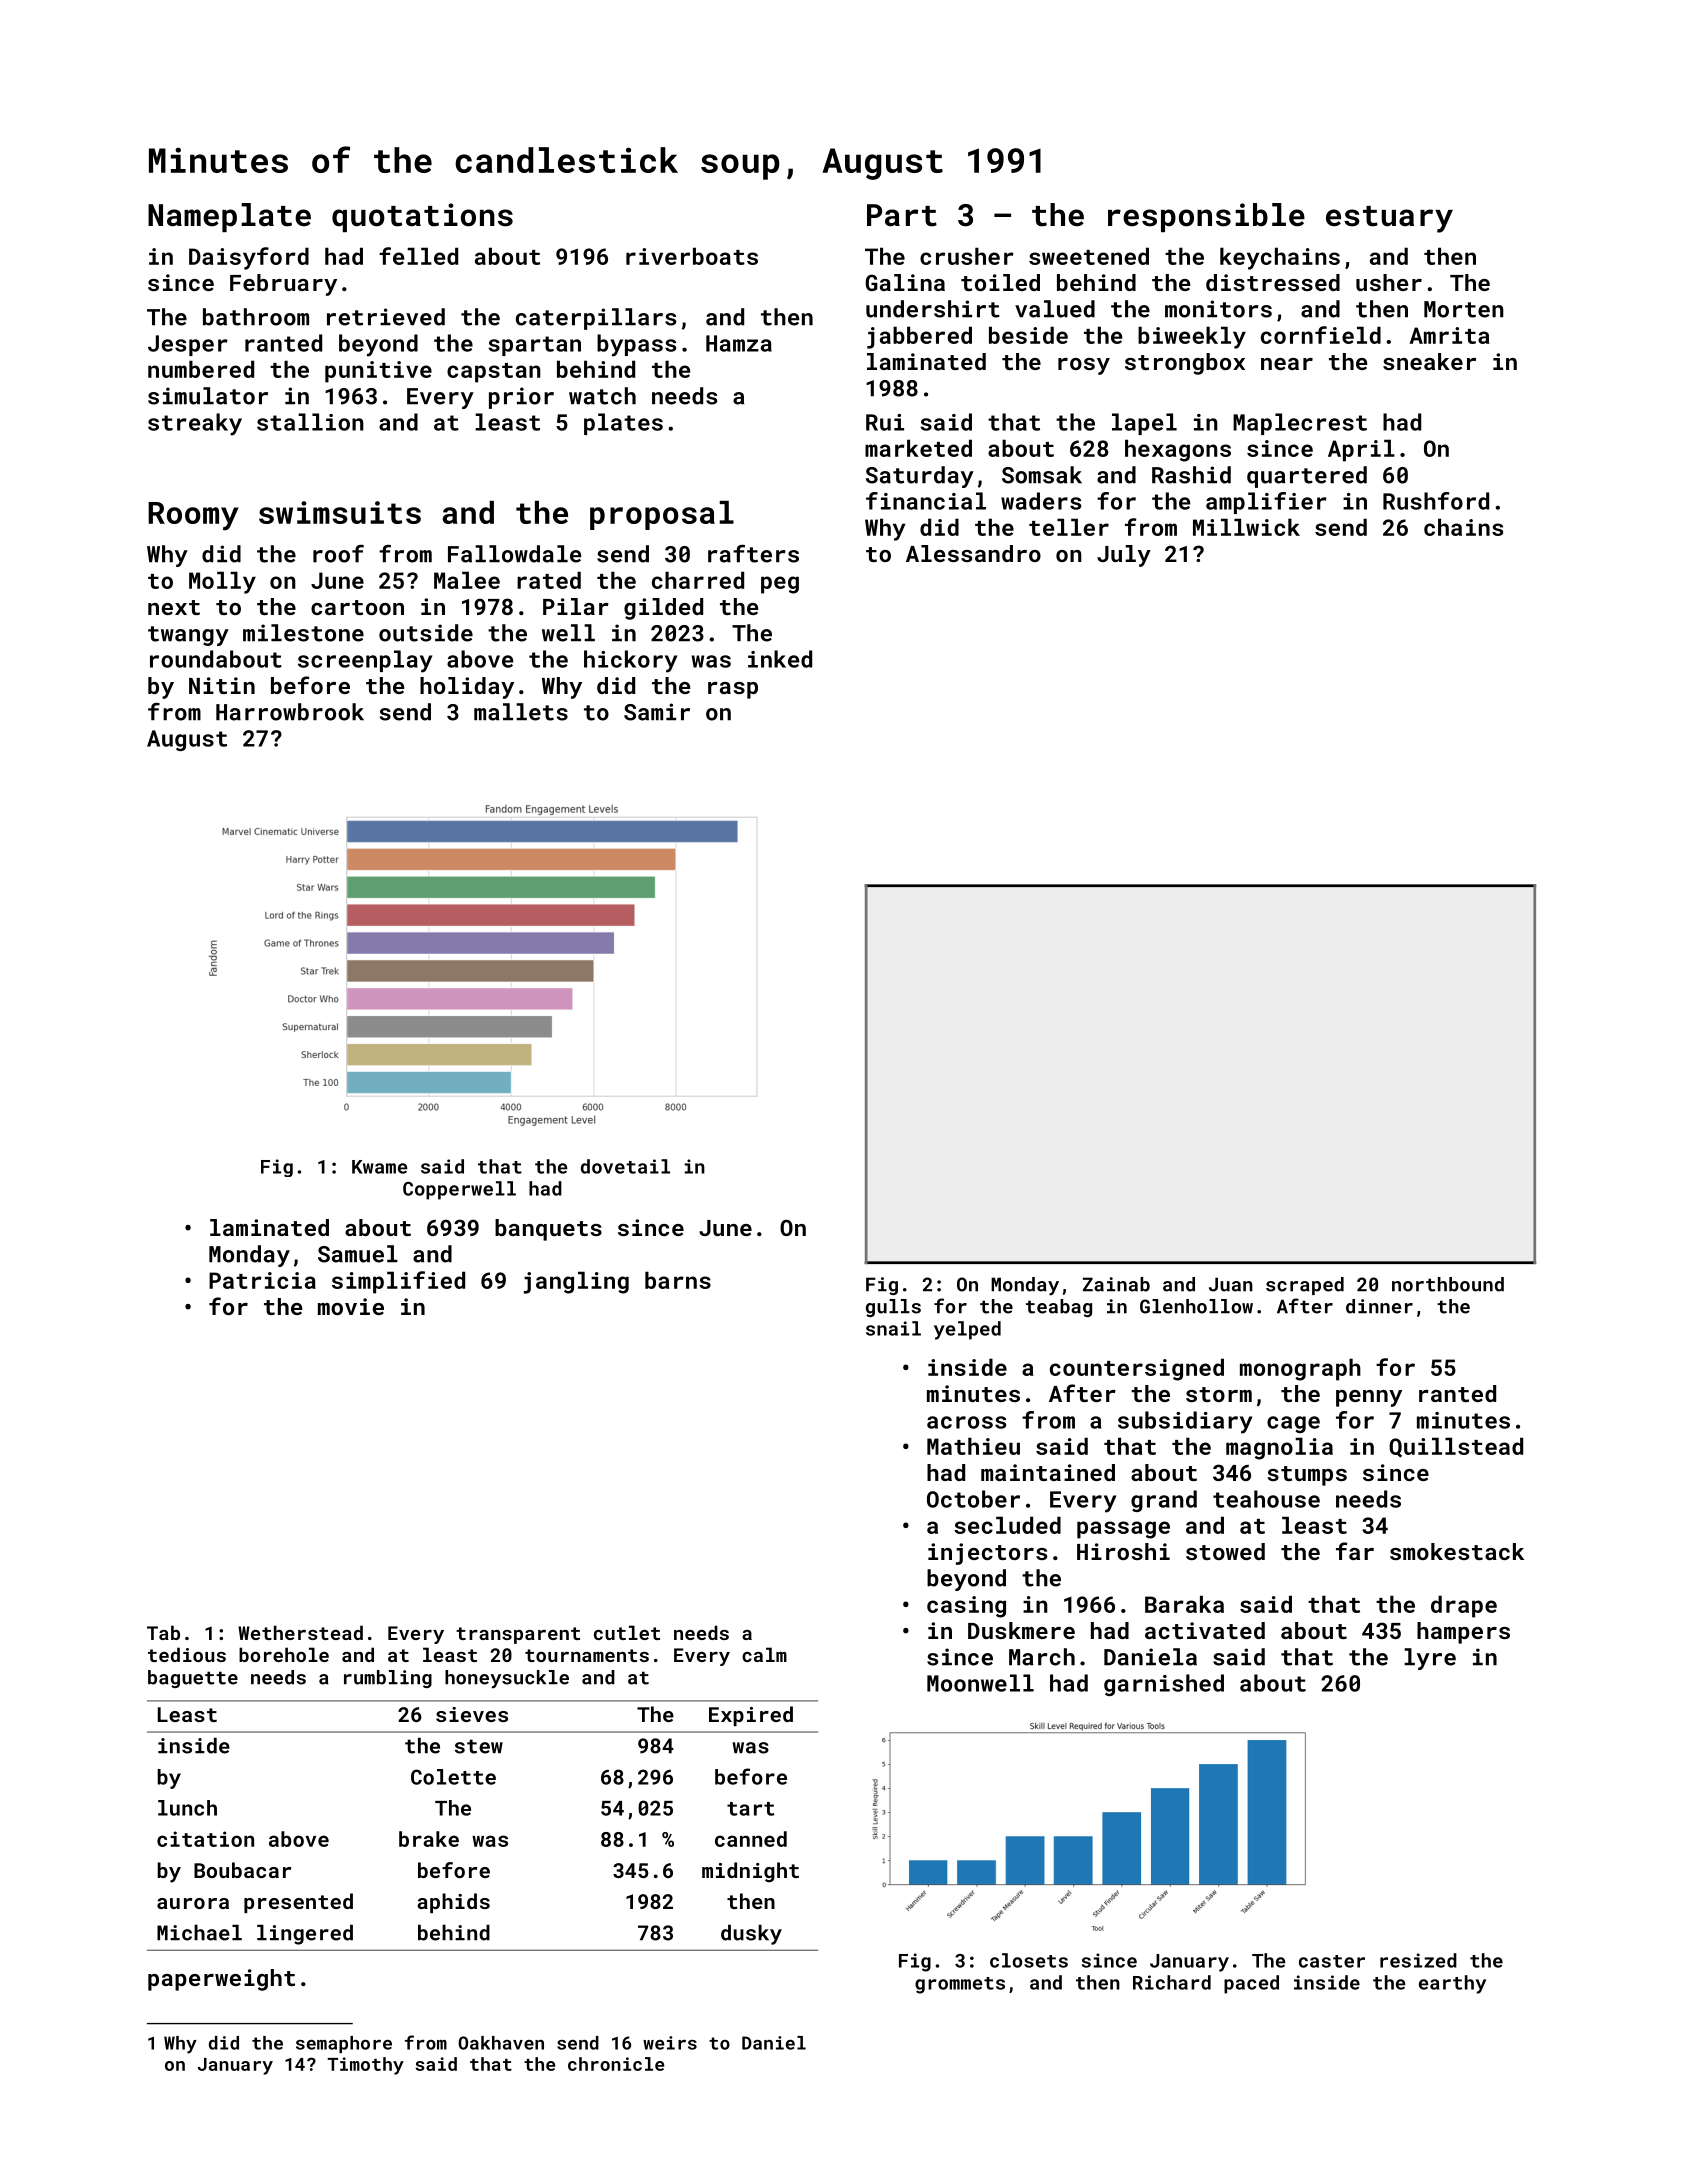 This screenshot has width=1683, height=2178. I want to click on Oakhaven, so click(501, 2043).
